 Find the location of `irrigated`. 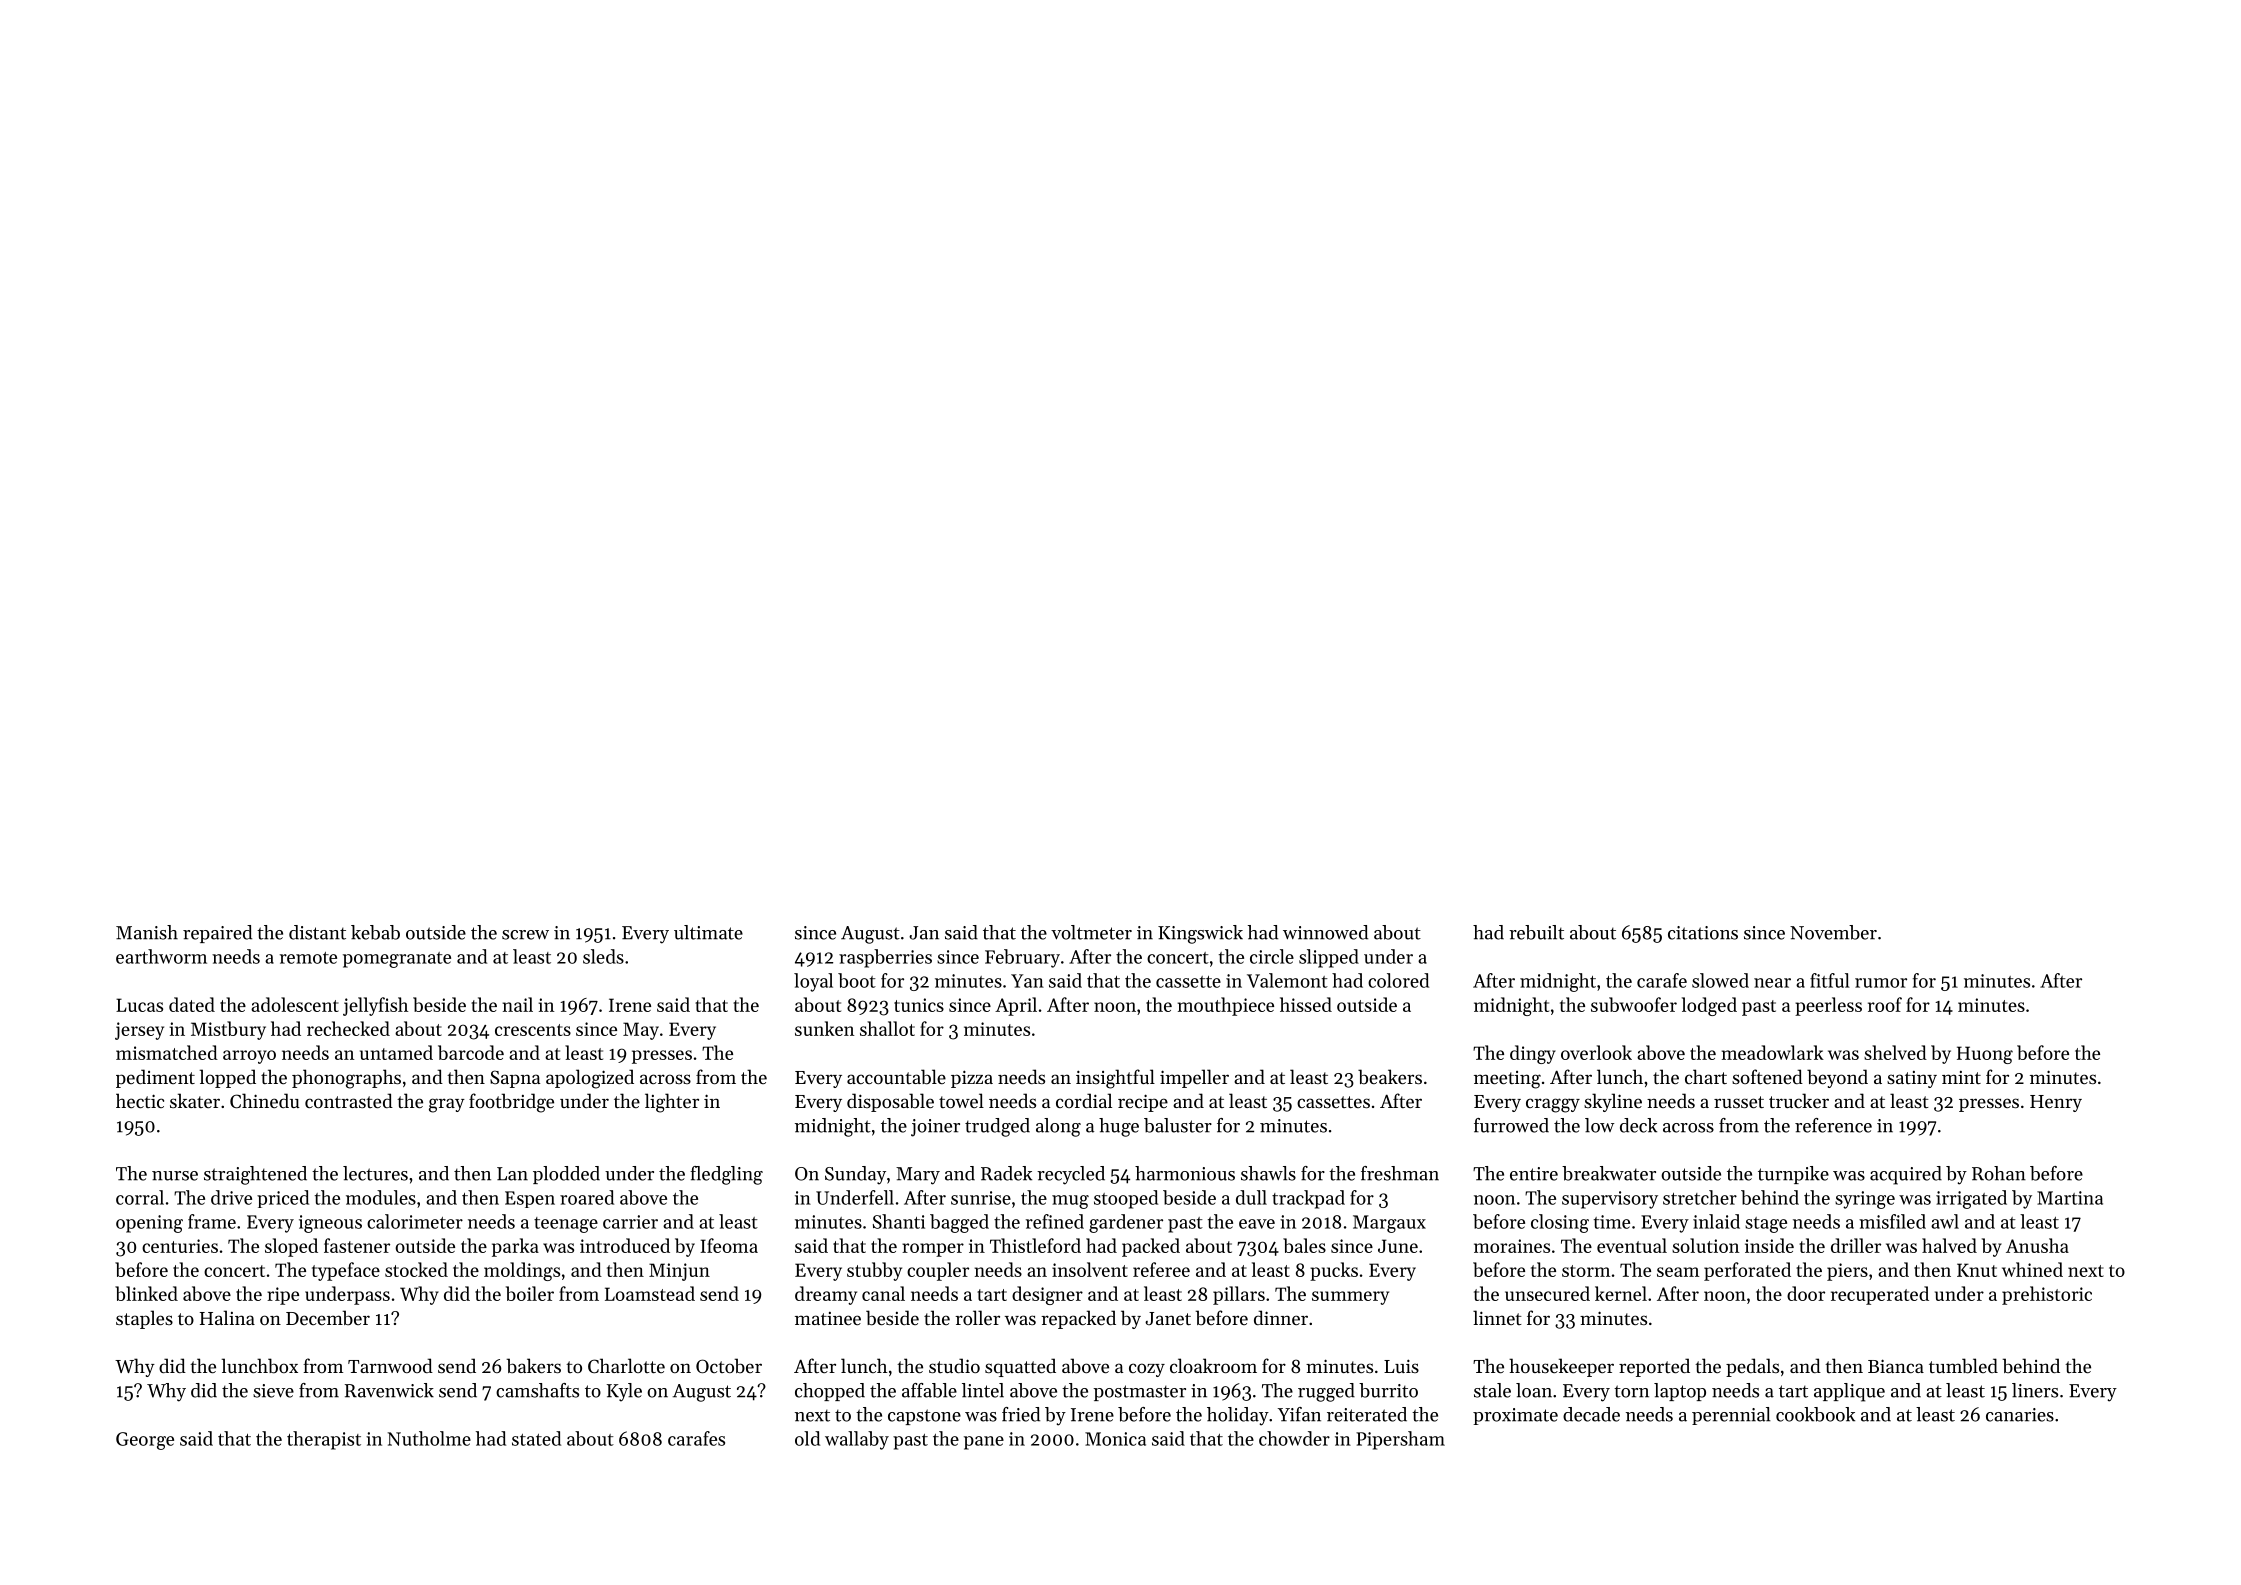

irrigated is located at coordinates (1971, 1199).
